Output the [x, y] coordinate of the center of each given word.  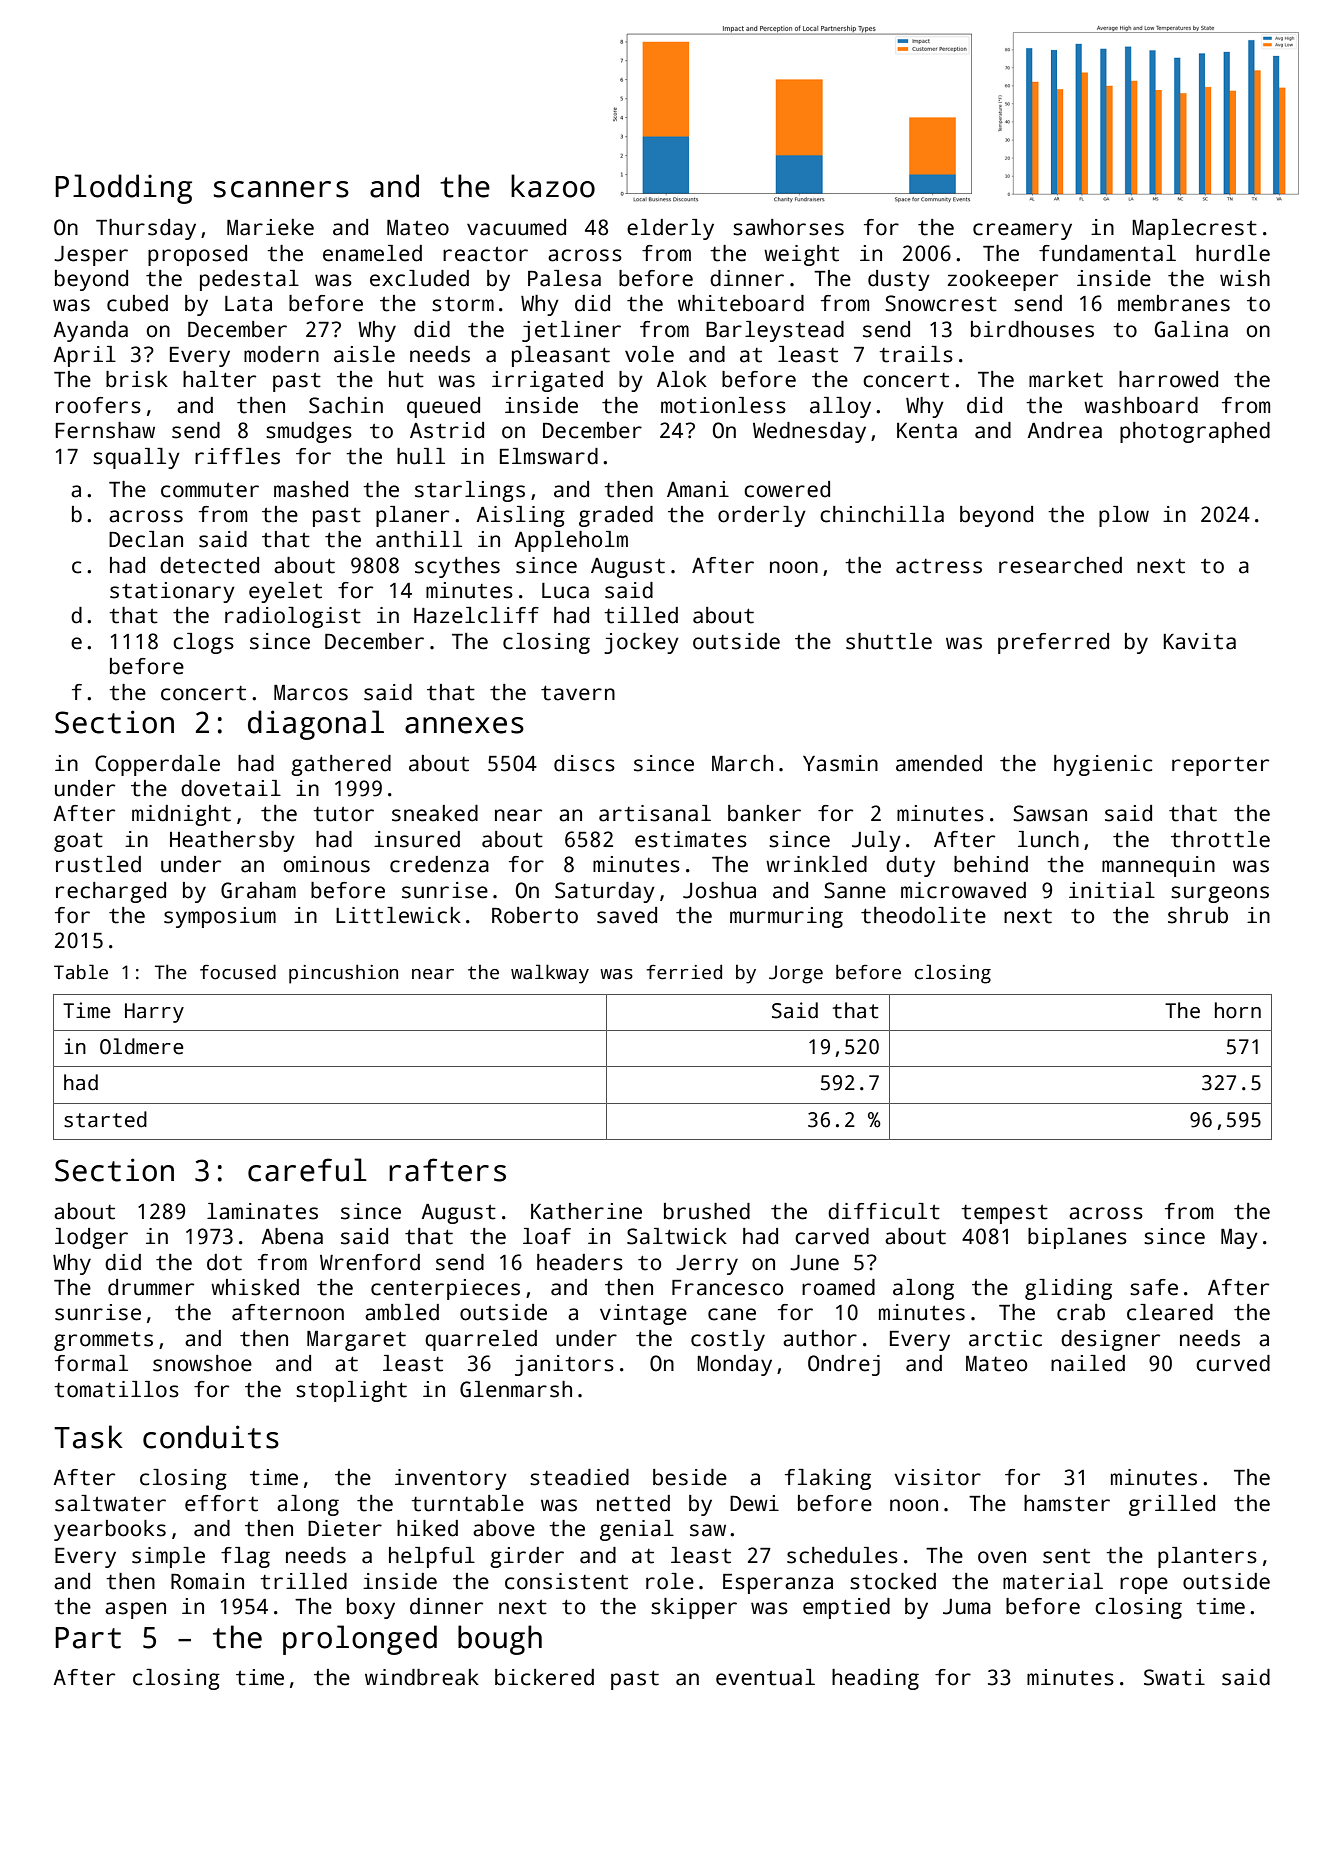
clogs [203, 643]
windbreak [422, 1677]
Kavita [1199, 641]
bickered [544, 1677]
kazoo [553, 186]
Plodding [123, 189]
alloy [840, 407]
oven [1002, 1557]
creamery [1022, 231]
